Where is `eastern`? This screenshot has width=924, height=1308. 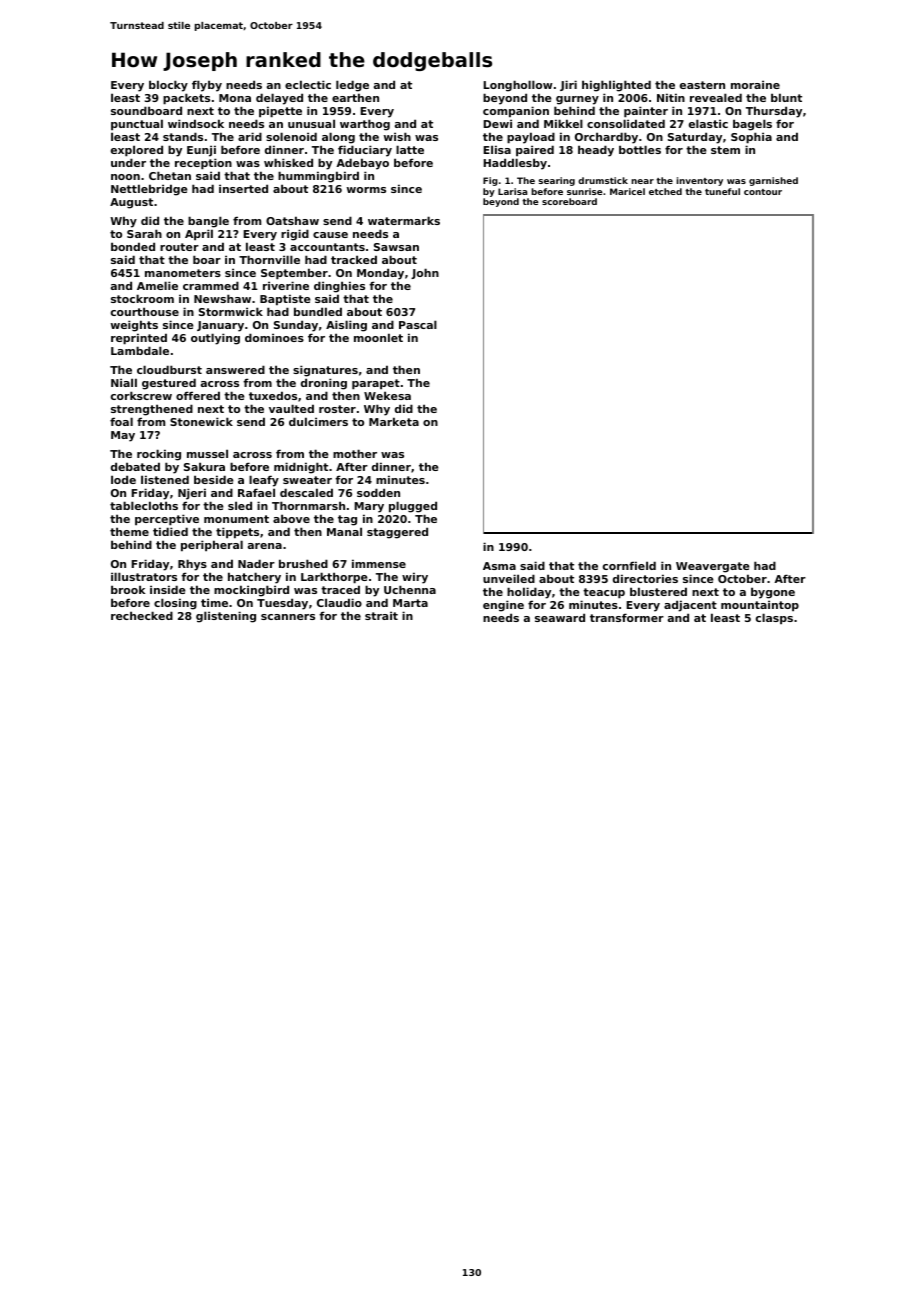
eastern is located at coordinates (702, 85).
